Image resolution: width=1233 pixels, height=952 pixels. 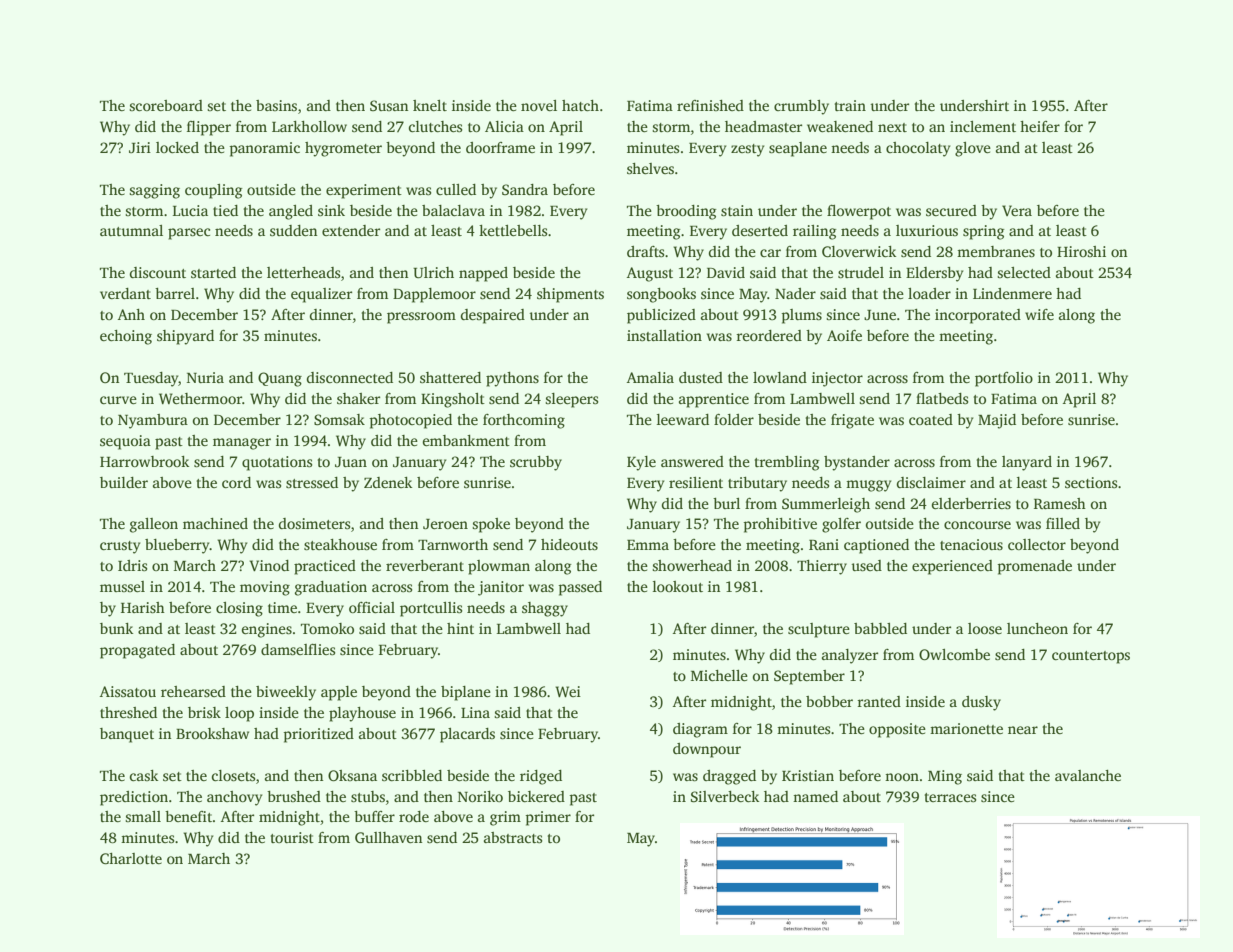 I want to click on basins, so click(x=276, y=105).
